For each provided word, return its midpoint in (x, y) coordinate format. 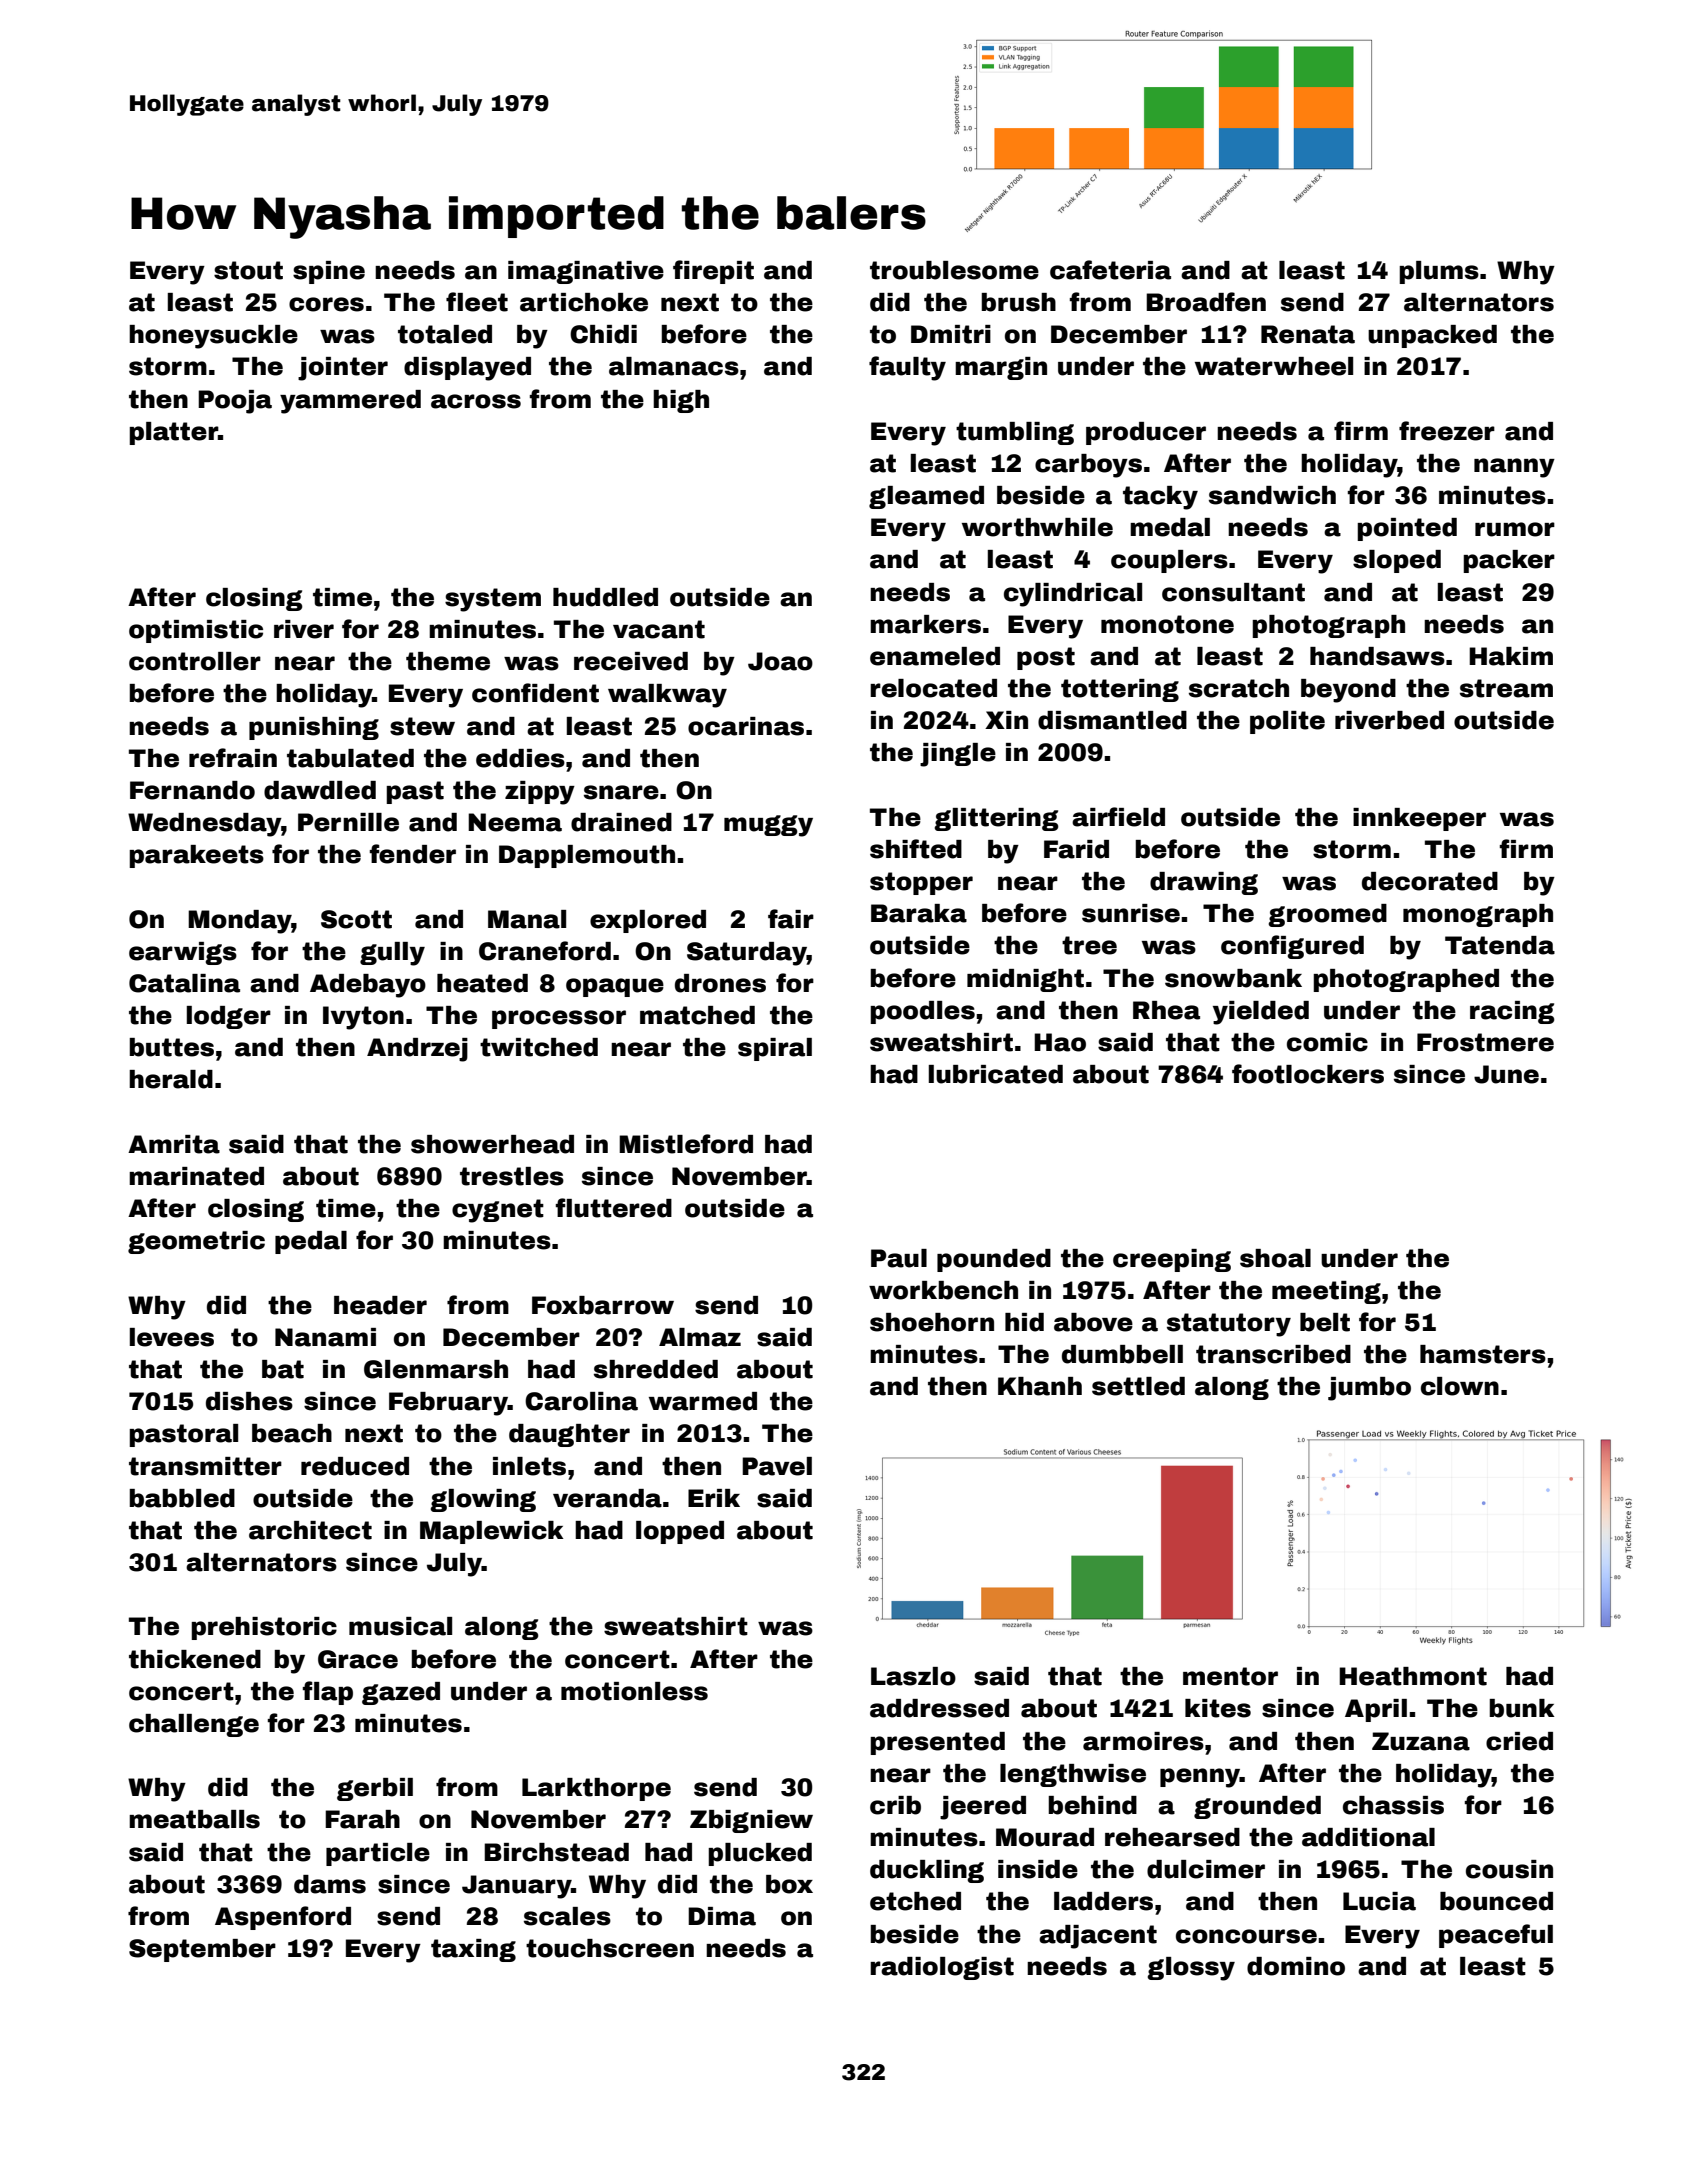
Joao (780, 661)
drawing (1204, 883)
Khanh (1040, 1386)
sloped (1397, 561)
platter (173, 433)
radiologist (942, 1968)
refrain (233, 758)
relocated (933, 688)
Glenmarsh (436, 1369)
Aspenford (283, 1918)
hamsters (1483, 1354)
